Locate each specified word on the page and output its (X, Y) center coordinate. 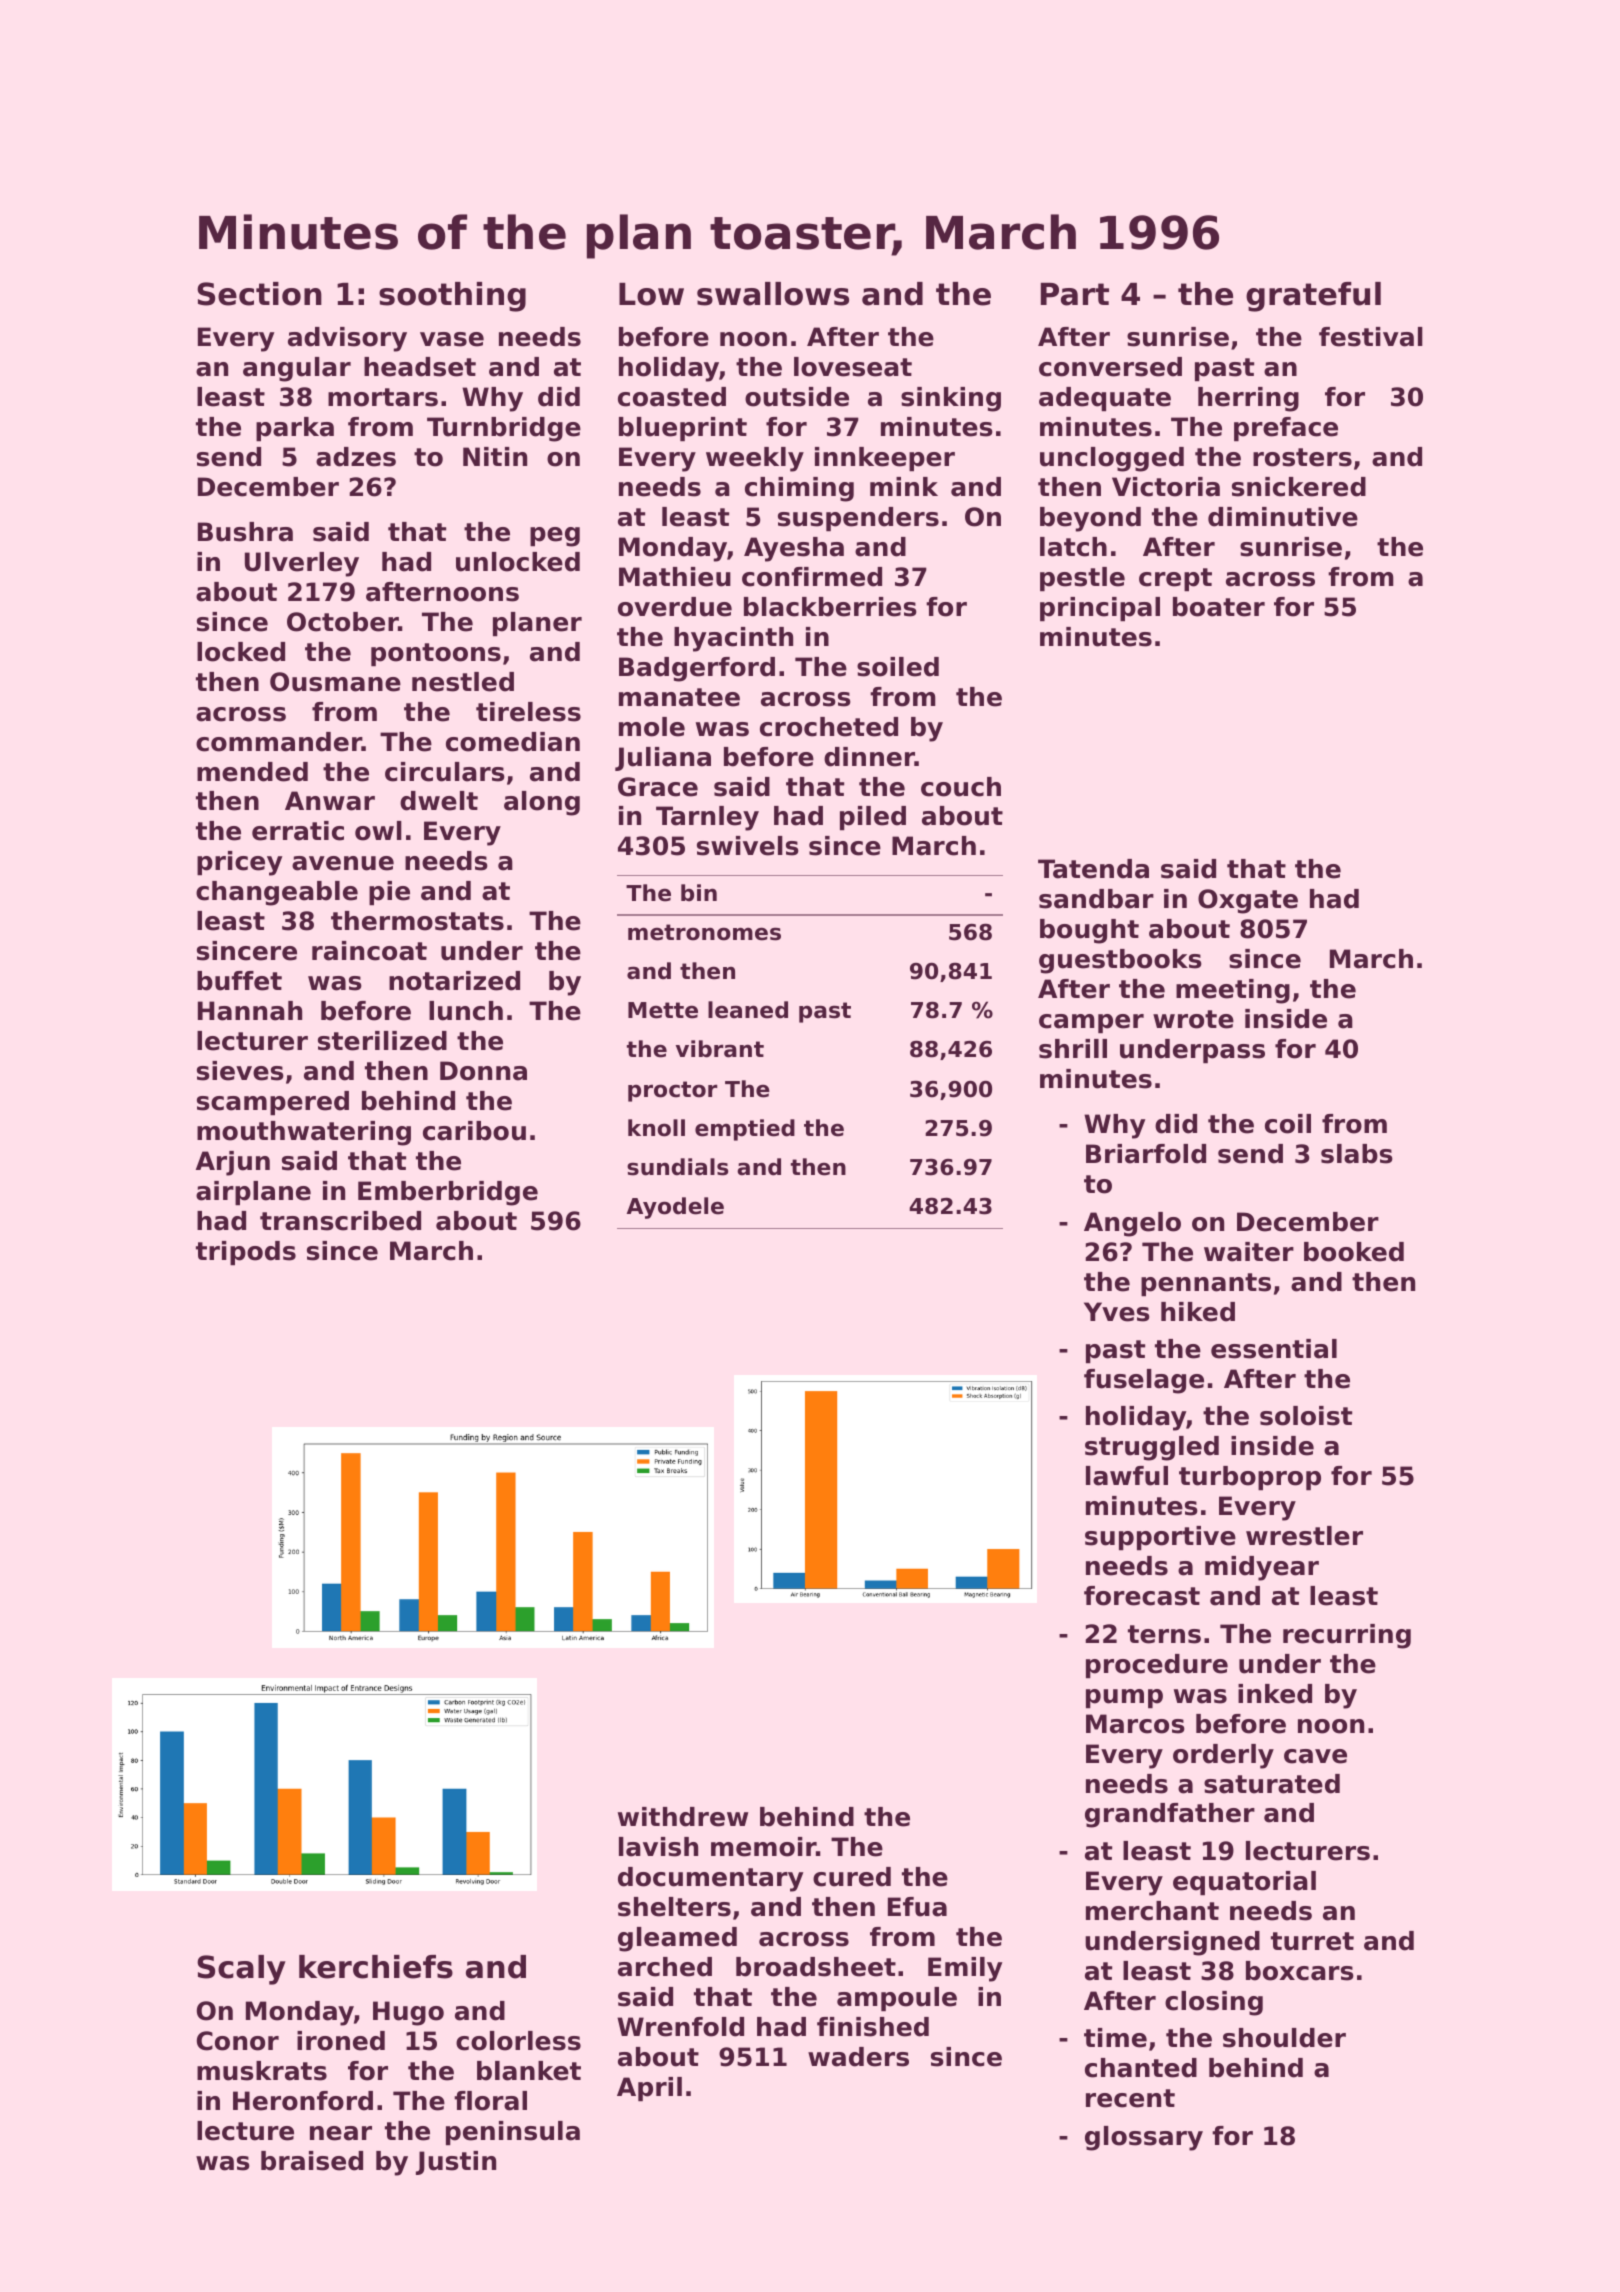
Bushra (245, 532)
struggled (1152, 1448)
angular (297, 369)
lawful (1127, 1476)
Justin (456, 2163)
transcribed (340, 1221)
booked (1354, 1252)
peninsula (513, 2133)
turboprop (1250, 1478)
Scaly (241, 1970)
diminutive (1283, 517)
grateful (1313, 297)
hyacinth (733, 639)
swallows (773, 294)
